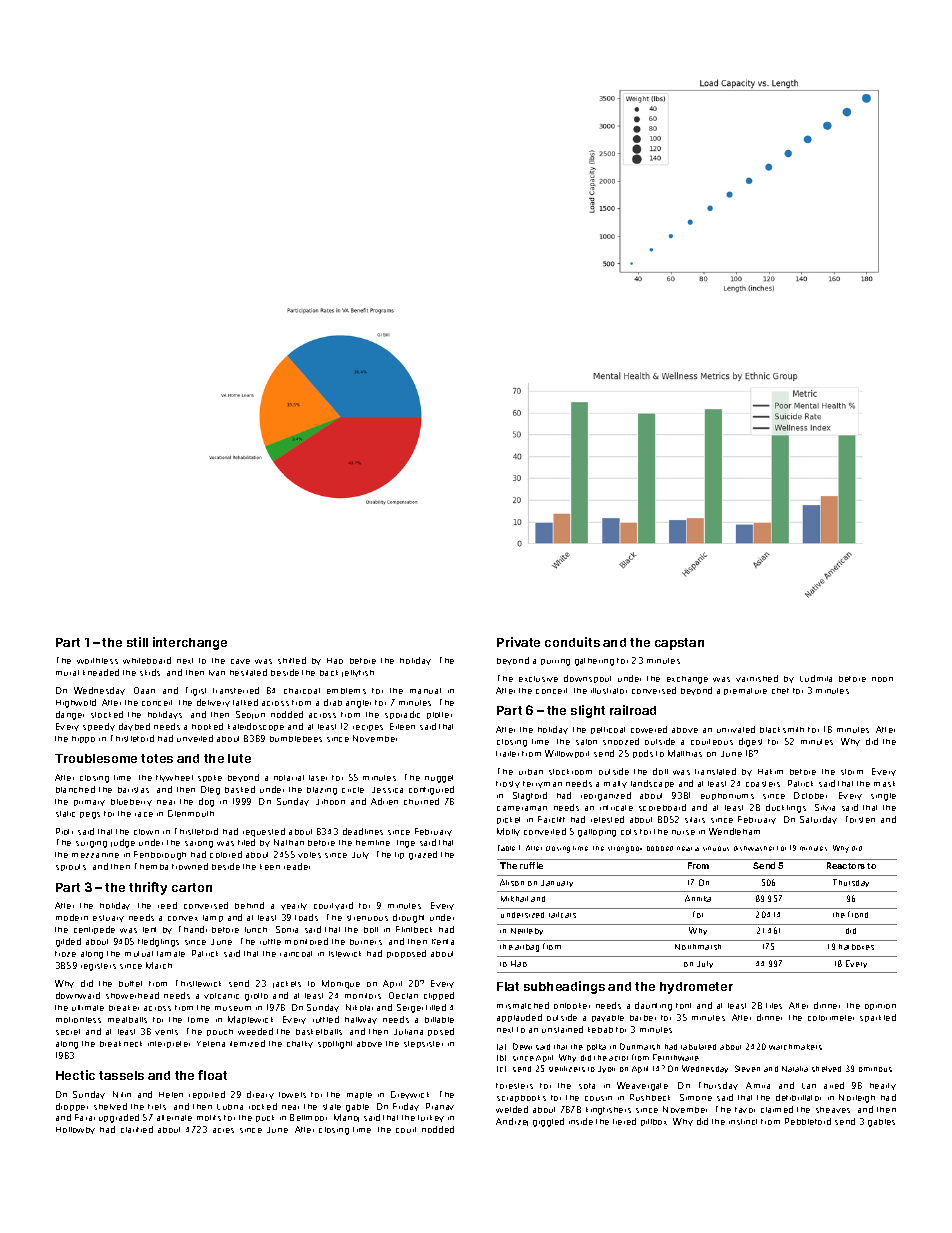  What do you see at coordinates (727, 796) in the screenshot?
I see `euphoniums` at bounding box center [727, 796].
